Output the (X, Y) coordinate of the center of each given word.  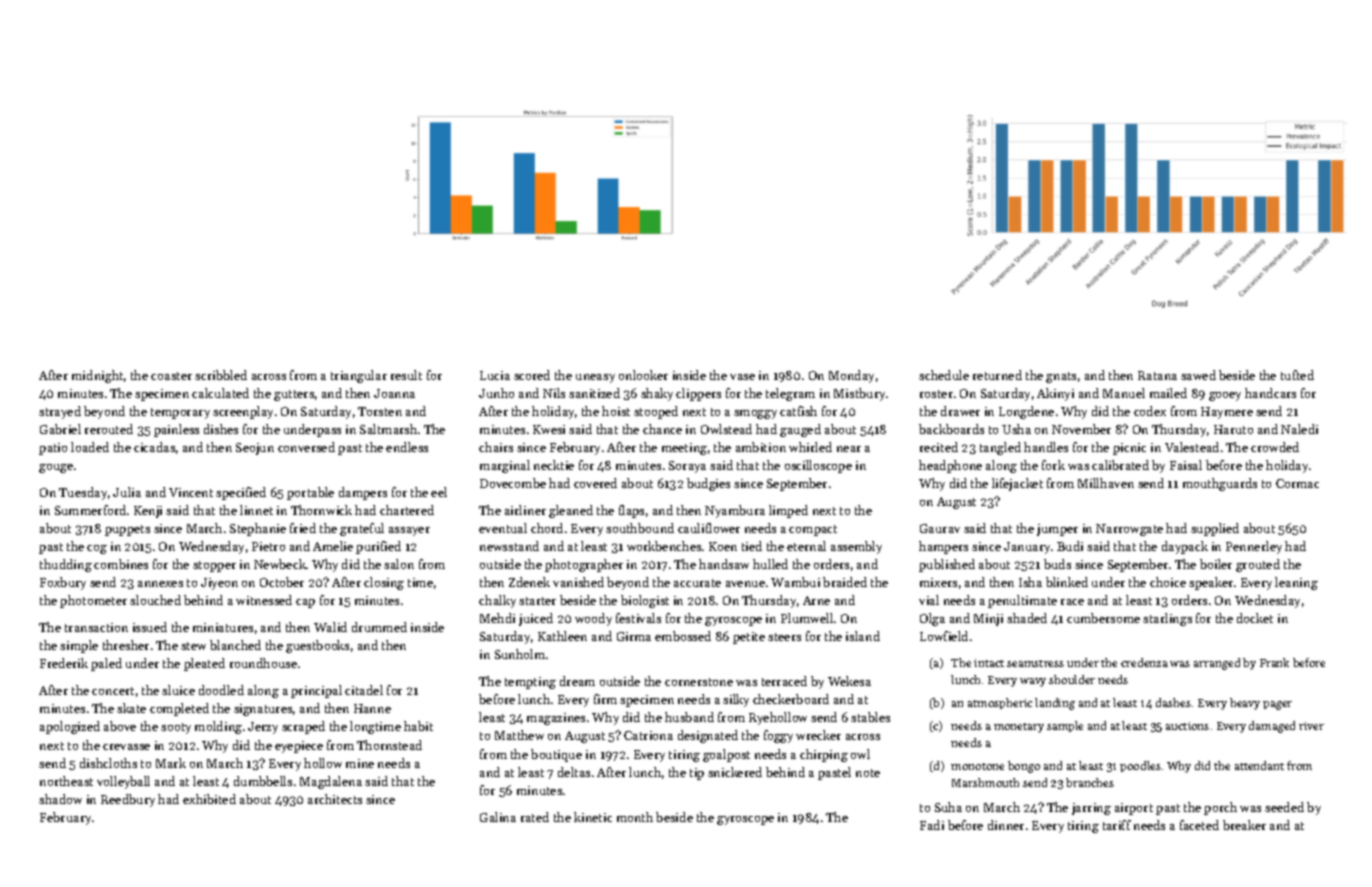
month (635, 817)
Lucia (495, 375)
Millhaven (1106, 483)
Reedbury (128, 800)
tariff (1117, 825)
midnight (97, 376)
